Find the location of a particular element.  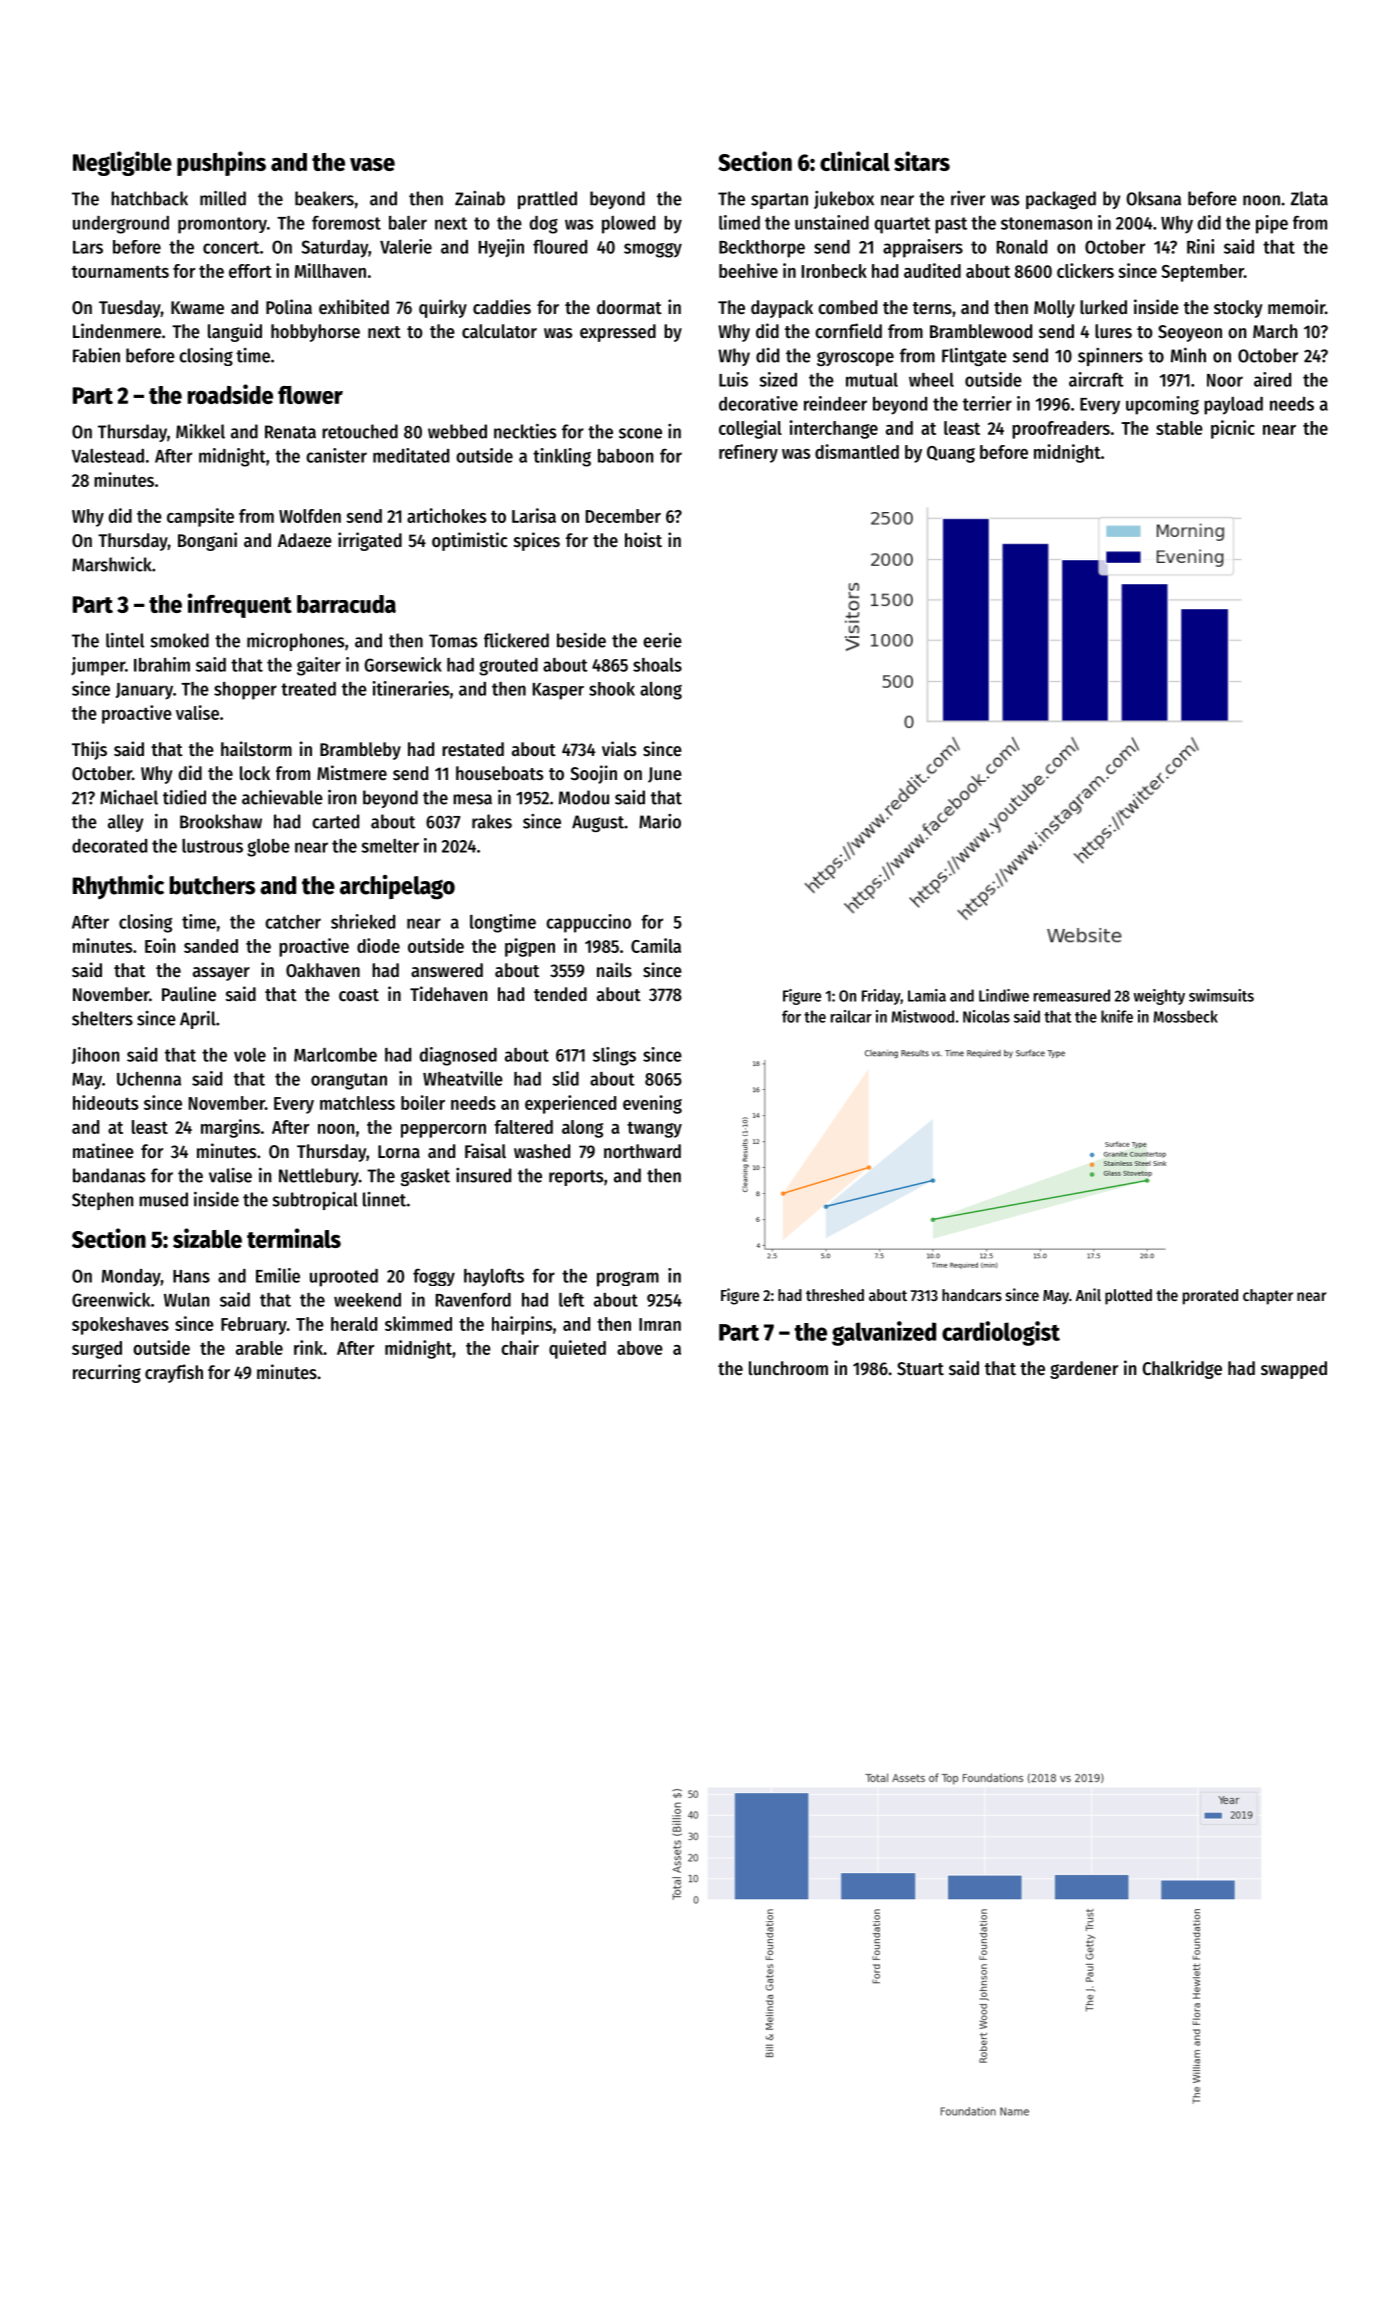

swimsuits is located at coordinates (1221, 995).
